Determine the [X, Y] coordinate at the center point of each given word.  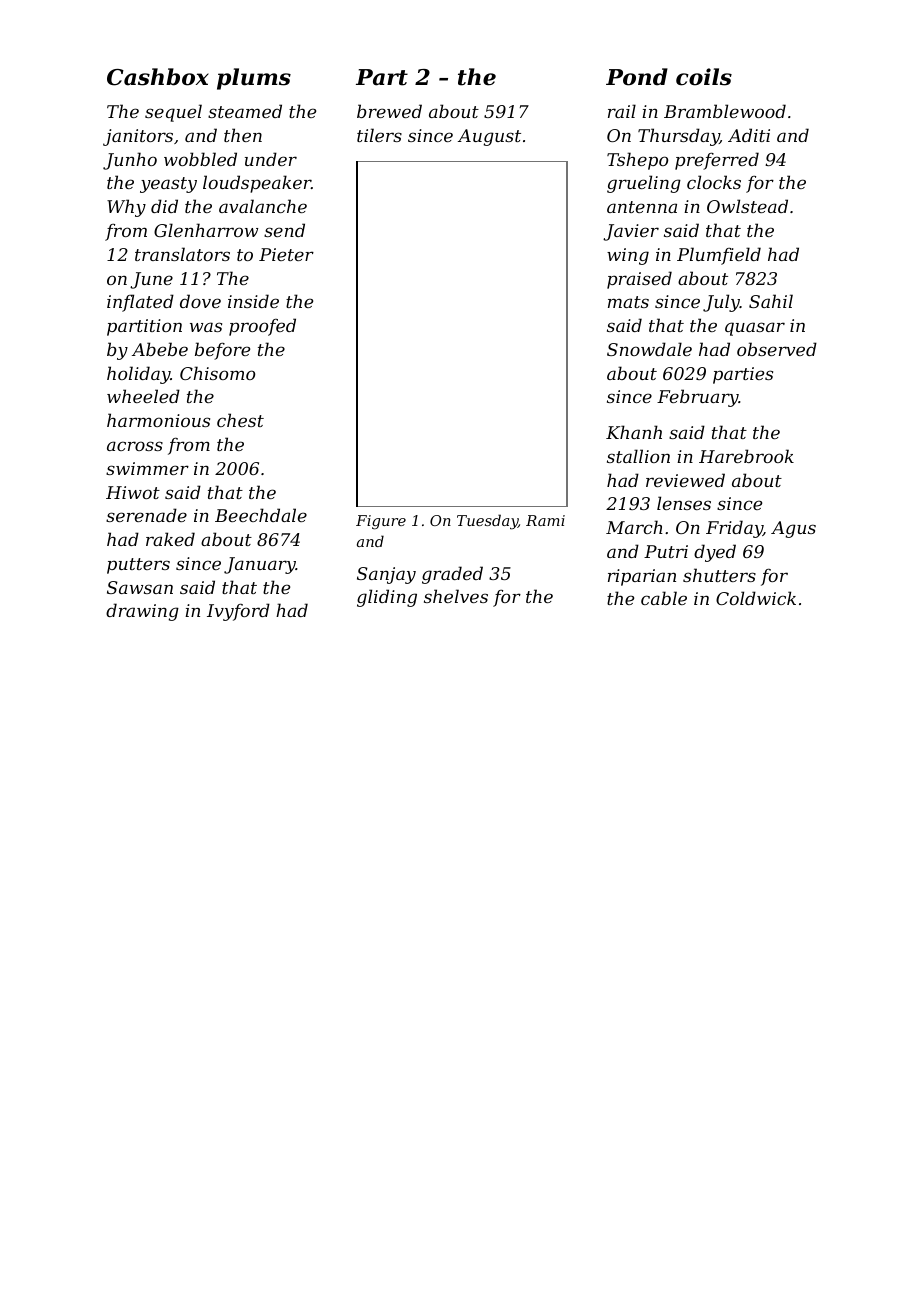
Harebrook [746, 456]
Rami [545, 520]
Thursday [679, 137]
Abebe [160, 349]
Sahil [771, 301]
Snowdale [649, 349]
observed [777, 349]
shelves [456, 596]
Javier [631, 232]
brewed [389, 111]
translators [182, 254]
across [135, 446]
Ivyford [238, 612]
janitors [138, 137]
